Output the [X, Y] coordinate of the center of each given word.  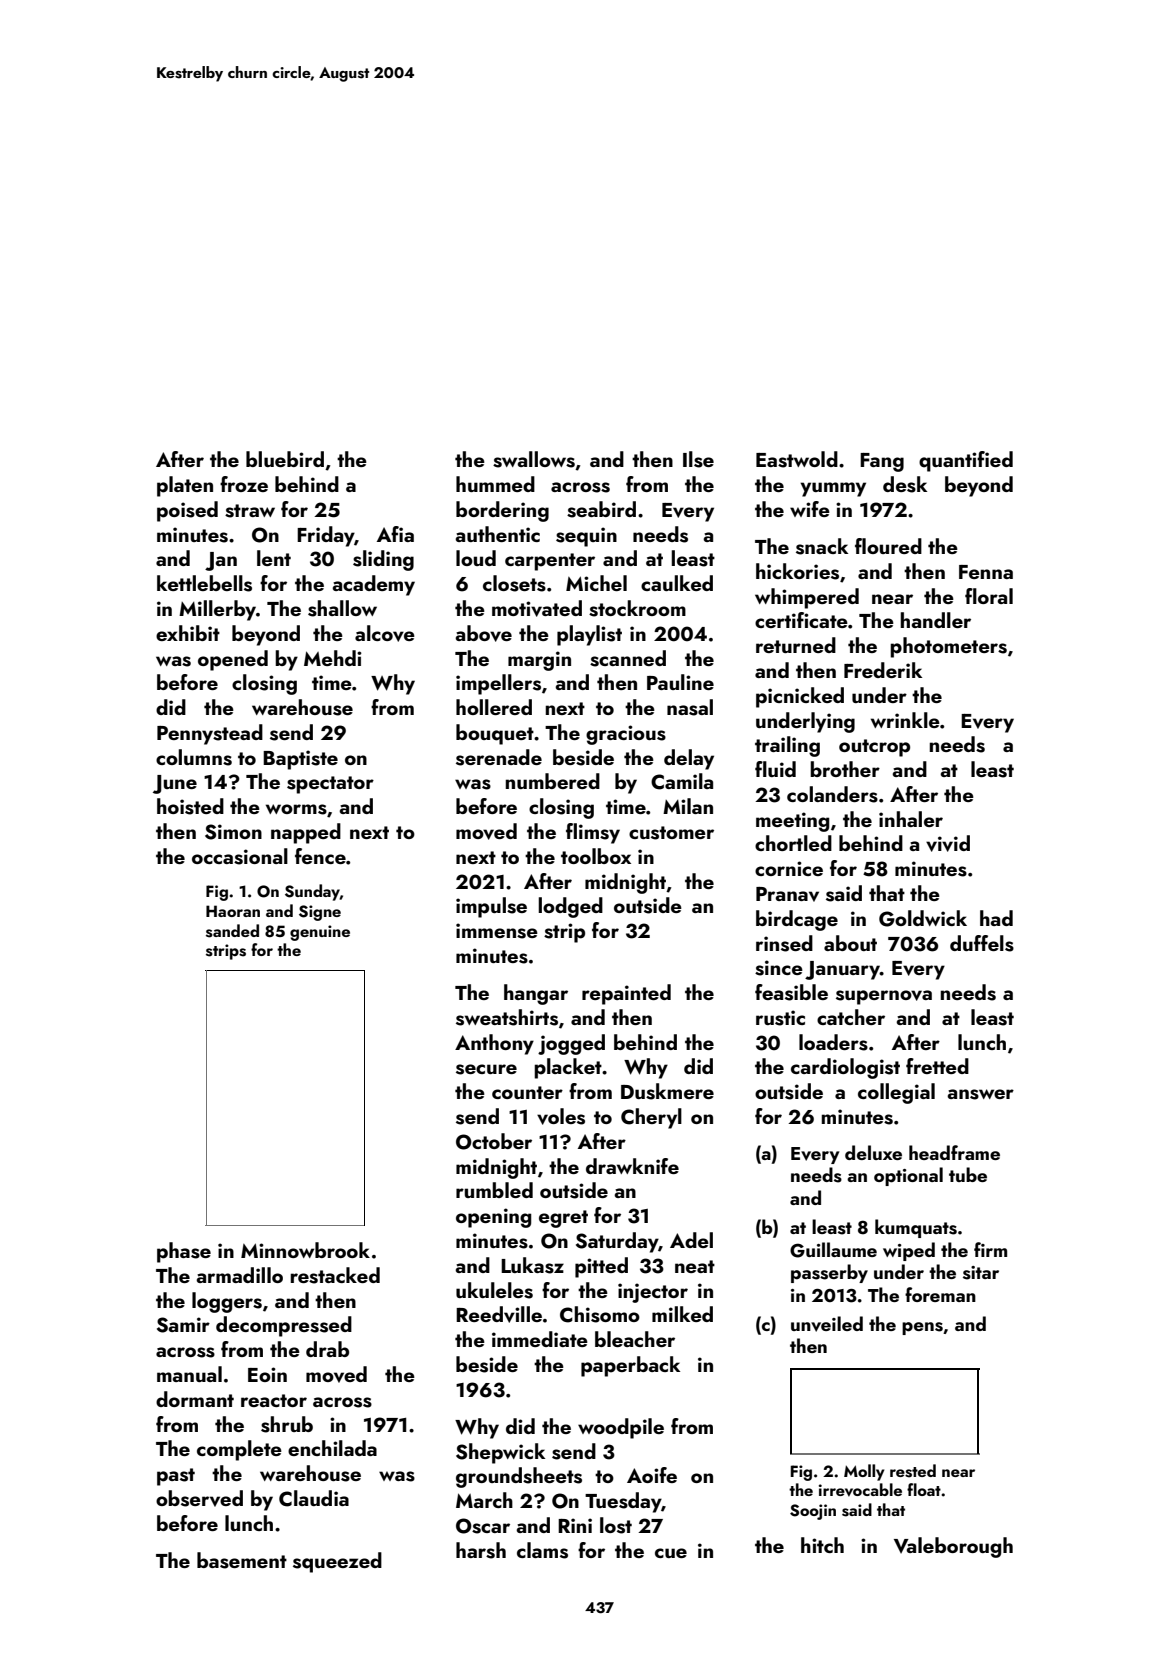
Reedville [499, 1314]
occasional [240, 856]
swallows [534, 459]
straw [250, 511]
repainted [626, 994]
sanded [232, 931]
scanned [628, 658]
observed [199, 1498]
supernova [884, 997]
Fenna [986, 572]
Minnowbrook [305, 1250]
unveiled [827, 1324]
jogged [571, 1044]
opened [233, 660]
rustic [780, 1018]
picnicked [800, 697]
